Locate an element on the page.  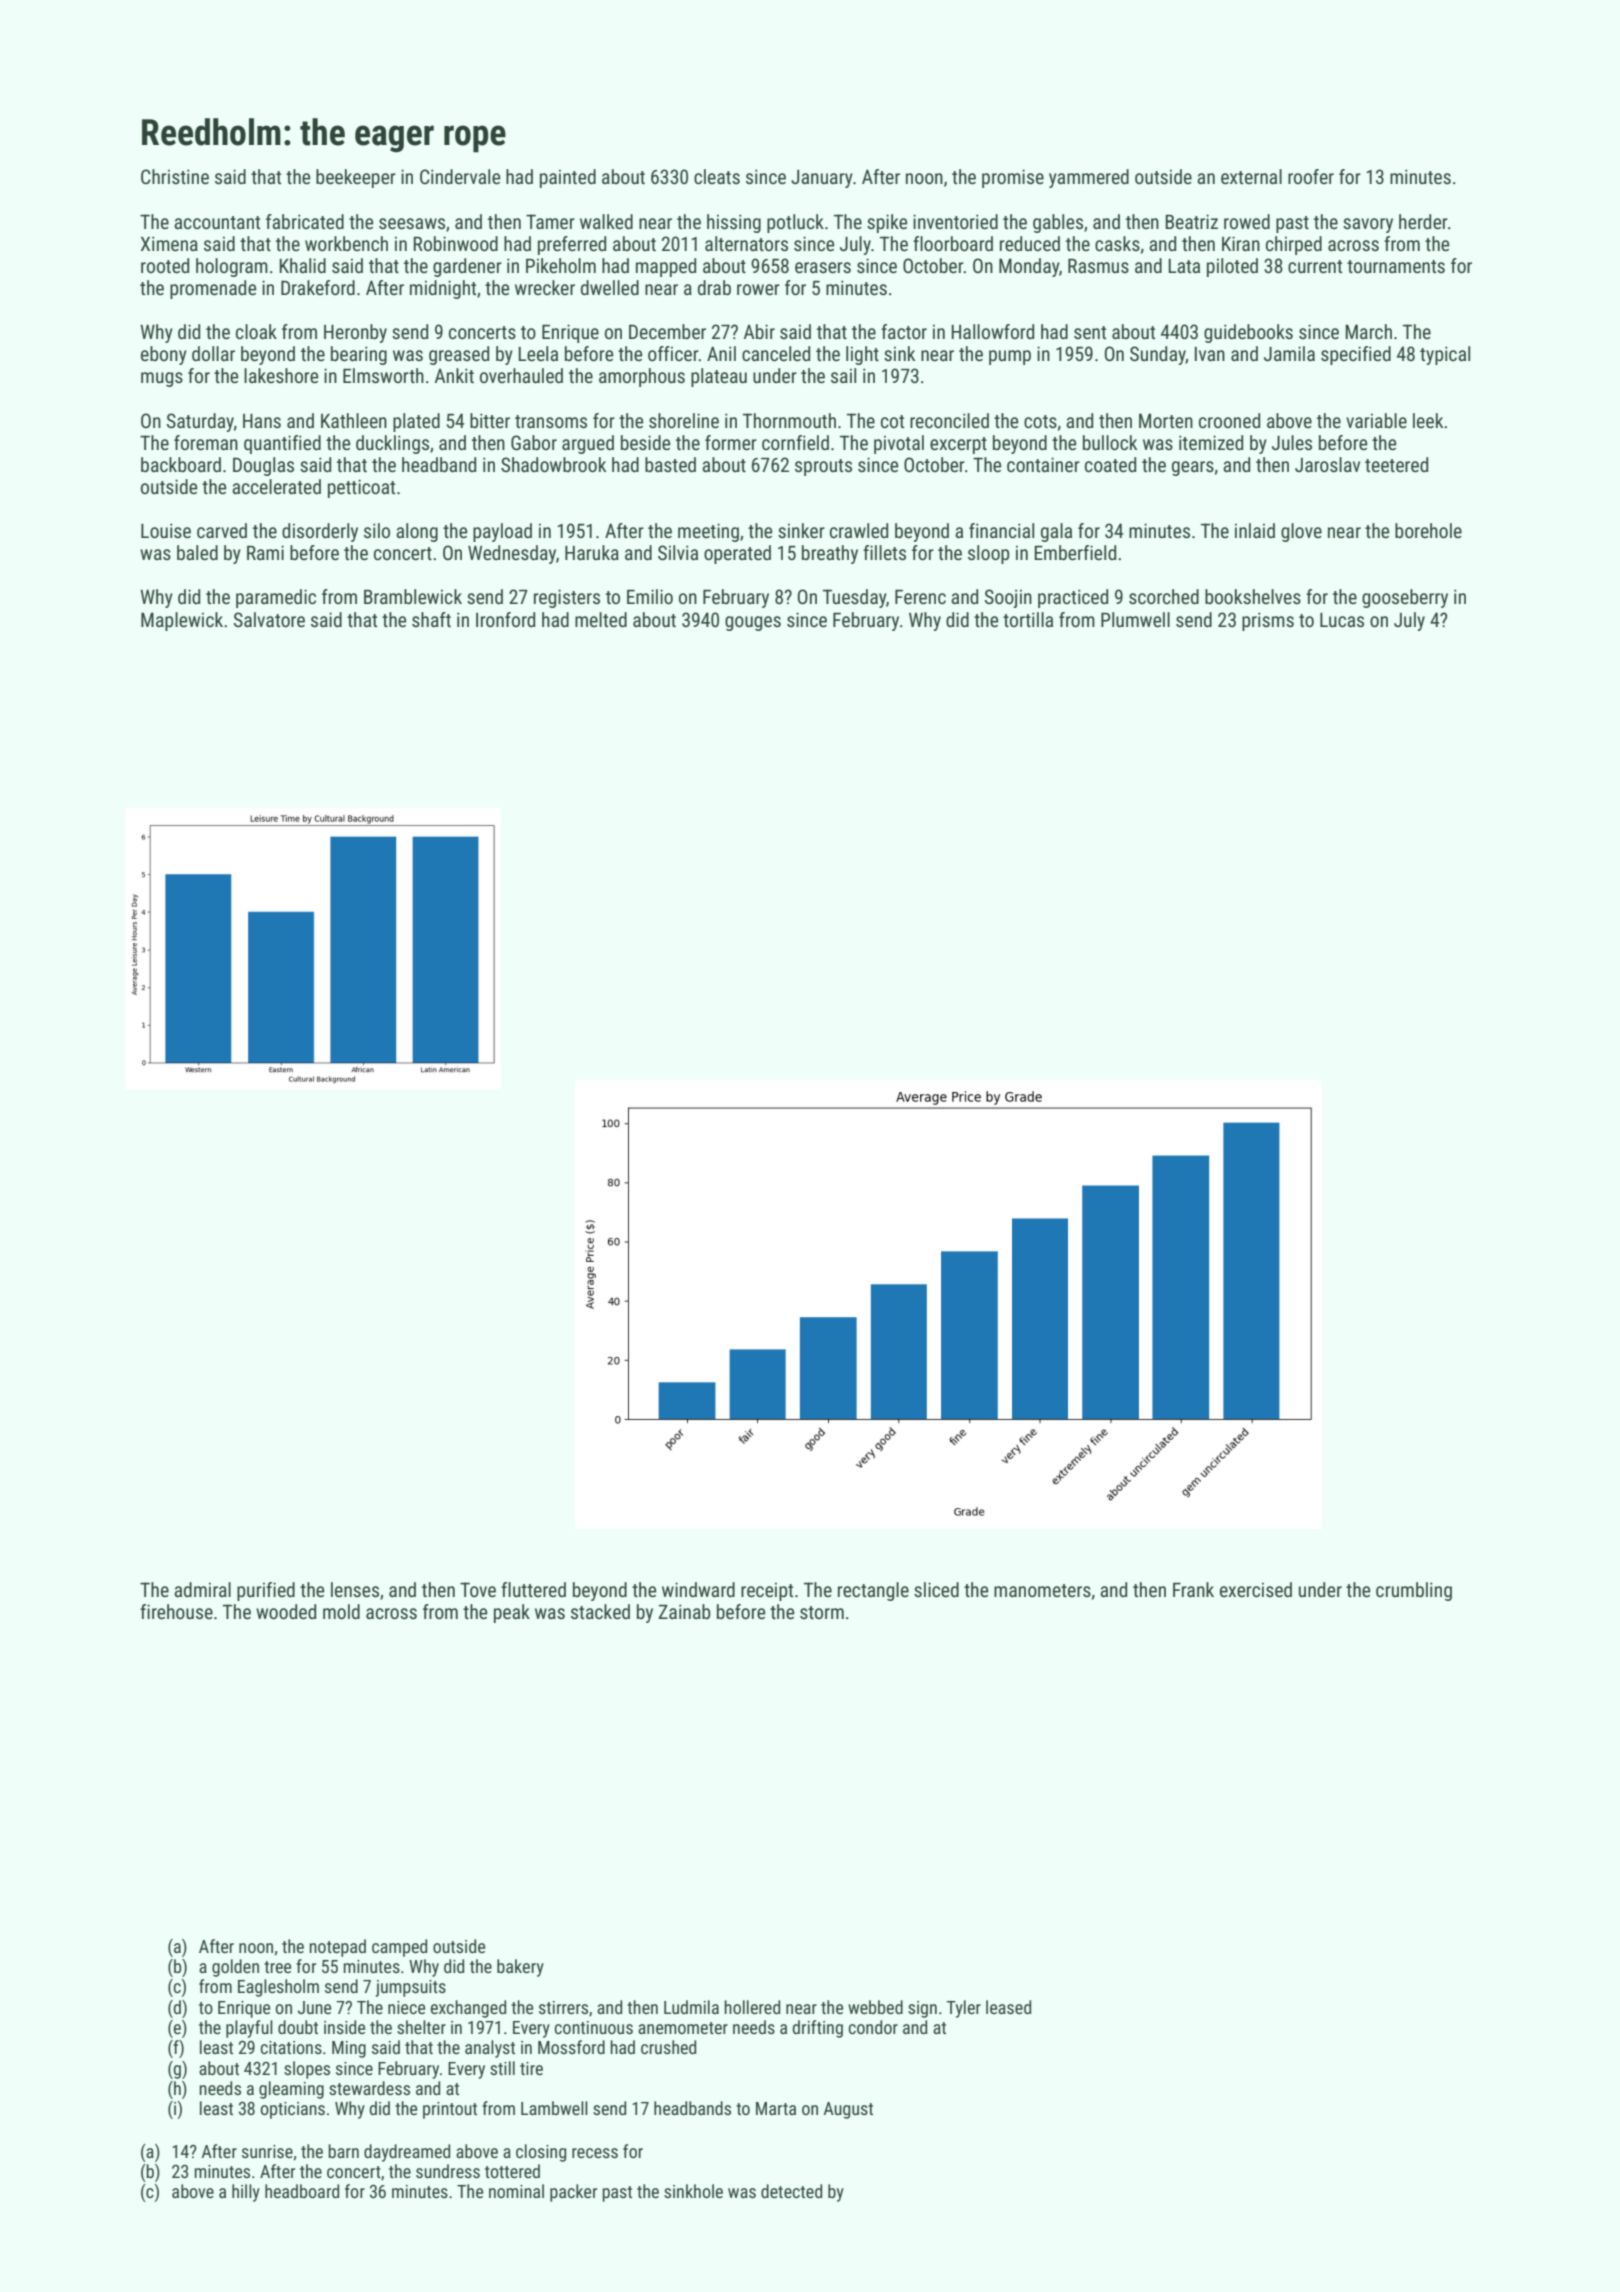
hollered is located at coordinates (752, 2007).
